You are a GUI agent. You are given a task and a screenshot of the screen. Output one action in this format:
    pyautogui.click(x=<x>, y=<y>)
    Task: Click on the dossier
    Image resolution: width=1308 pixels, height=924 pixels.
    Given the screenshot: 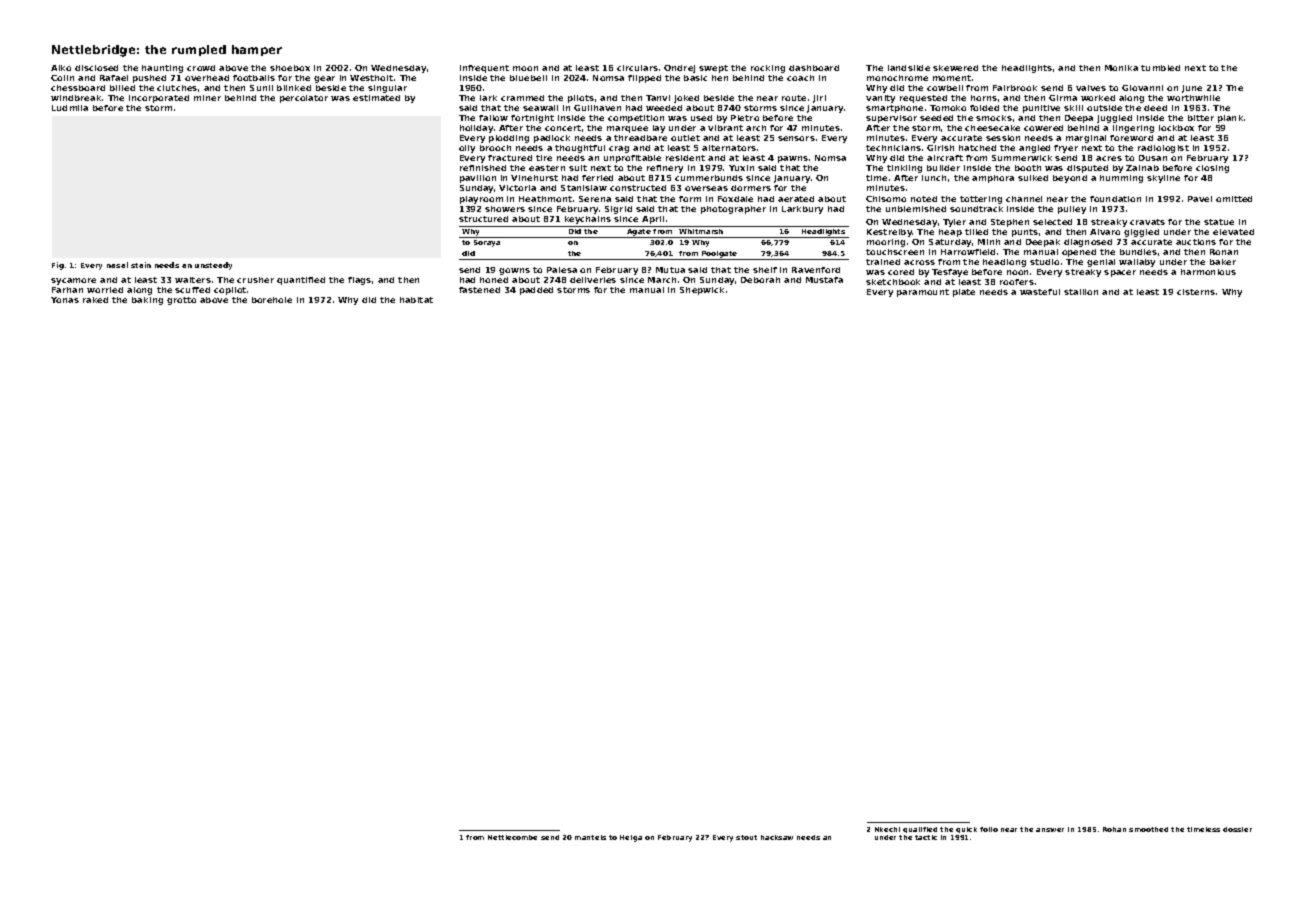 What is the action you would take?
    pyautogui.click(x=1237, y=829)
